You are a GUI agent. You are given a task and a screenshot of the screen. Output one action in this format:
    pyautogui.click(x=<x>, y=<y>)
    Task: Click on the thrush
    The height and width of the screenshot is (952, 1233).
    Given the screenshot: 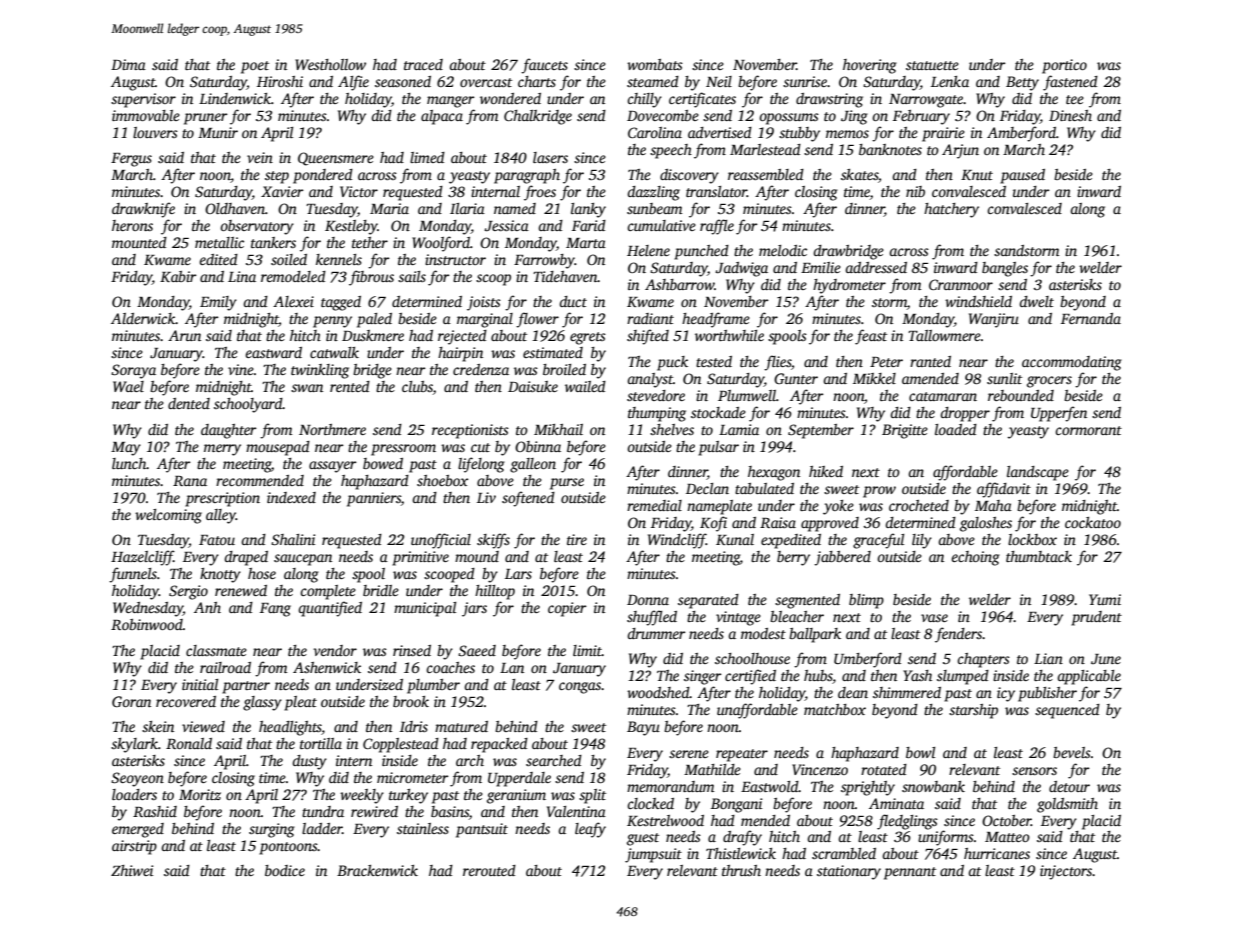 What is the action you would take?
    pyautogui.click(x=741, y=870)
